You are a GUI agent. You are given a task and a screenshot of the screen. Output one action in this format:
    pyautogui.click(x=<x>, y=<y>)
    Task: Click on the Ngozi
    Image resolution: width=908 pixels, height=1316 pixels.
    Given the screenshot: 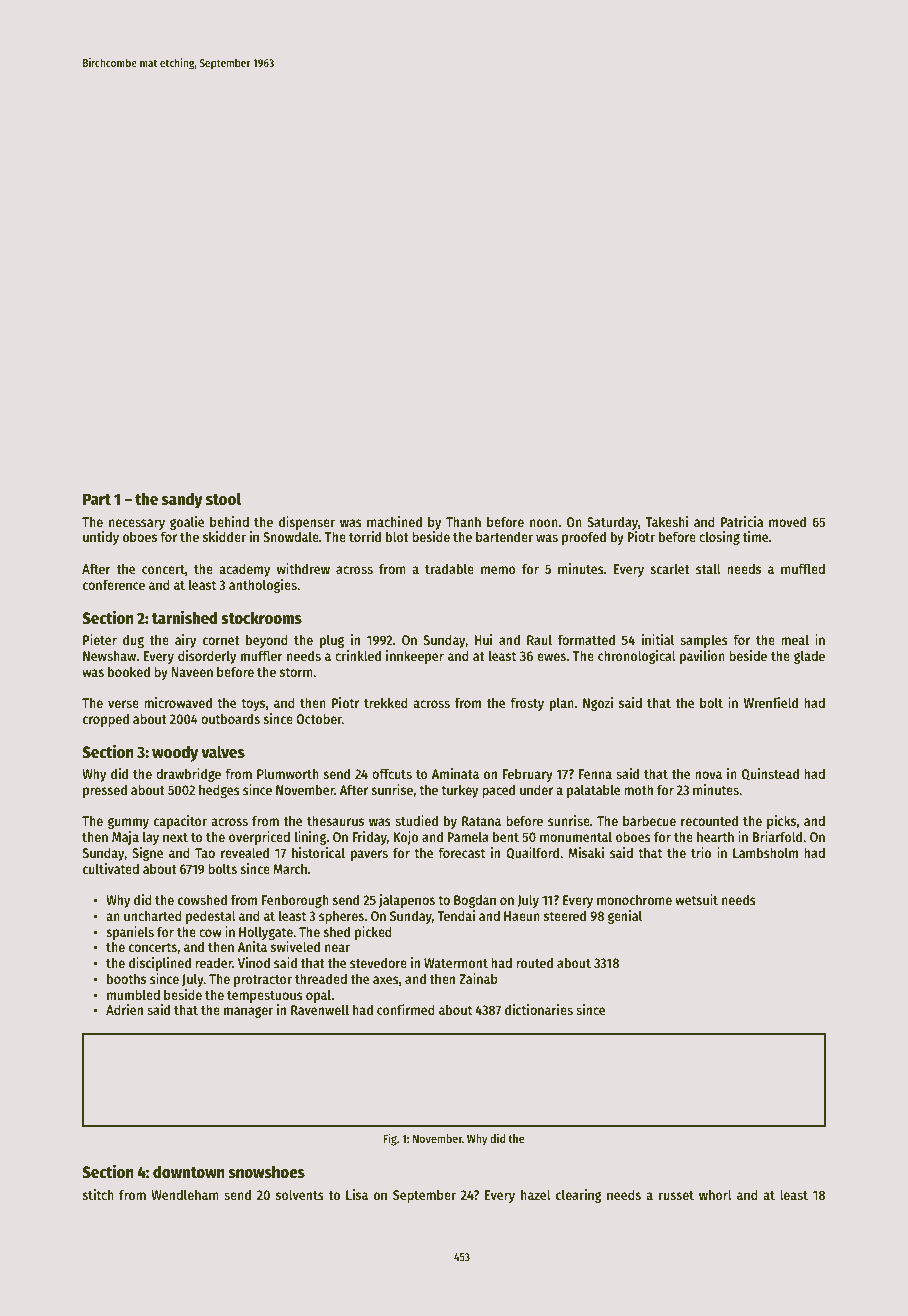 What is the action you would take?
    pyautogui.click(x=598, y=704)
